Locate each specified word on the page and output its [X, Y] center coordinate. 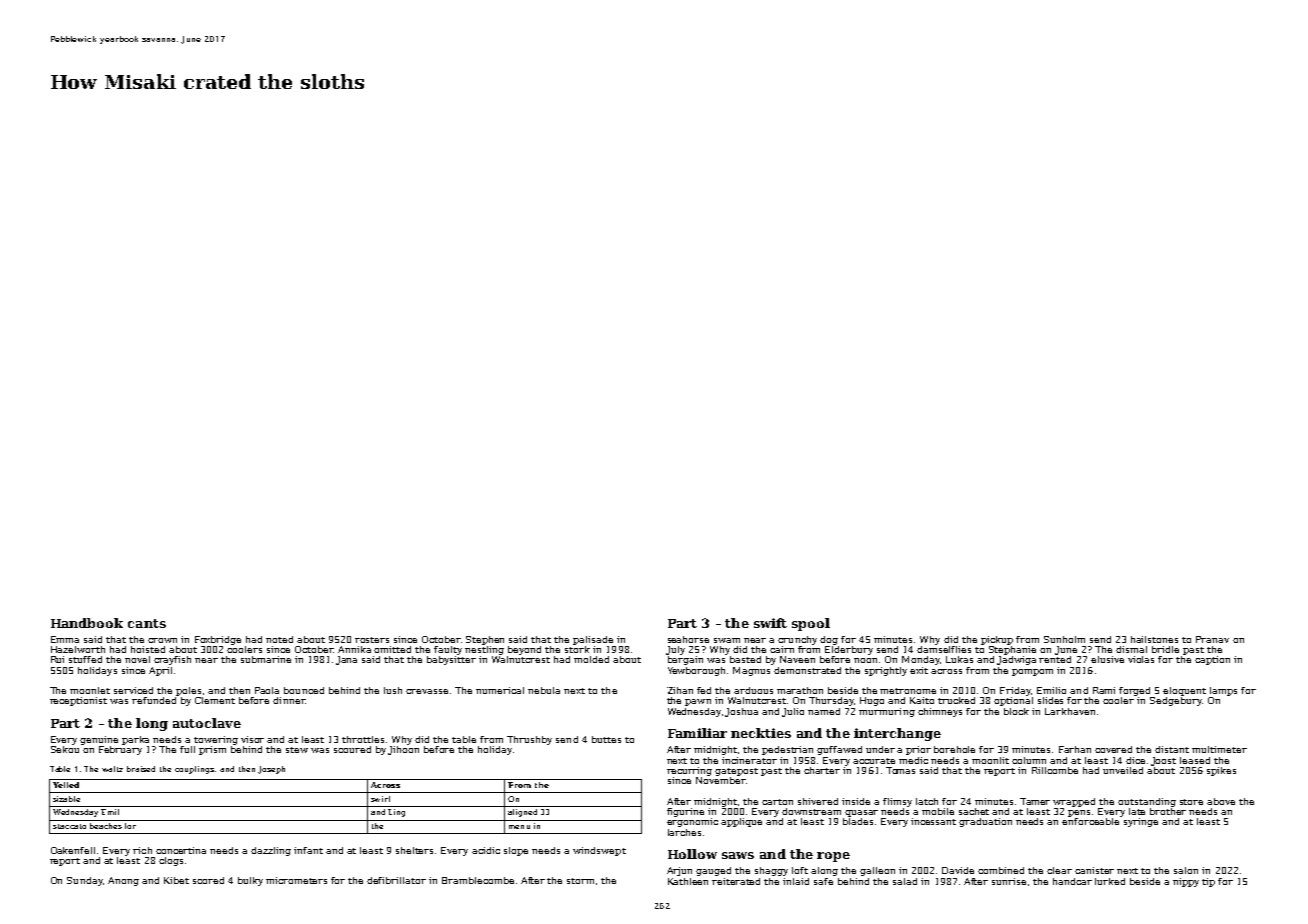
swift [770, 623]
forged [1134, 691]
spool [811, 624]
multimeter [1219, 749]
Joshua [741, 712]
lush [393, 690]
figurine [685, 812]
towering [216, 740]
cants [147, 623]
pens [1079, 813]
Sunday [85, 881]
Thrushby [529, 740]
